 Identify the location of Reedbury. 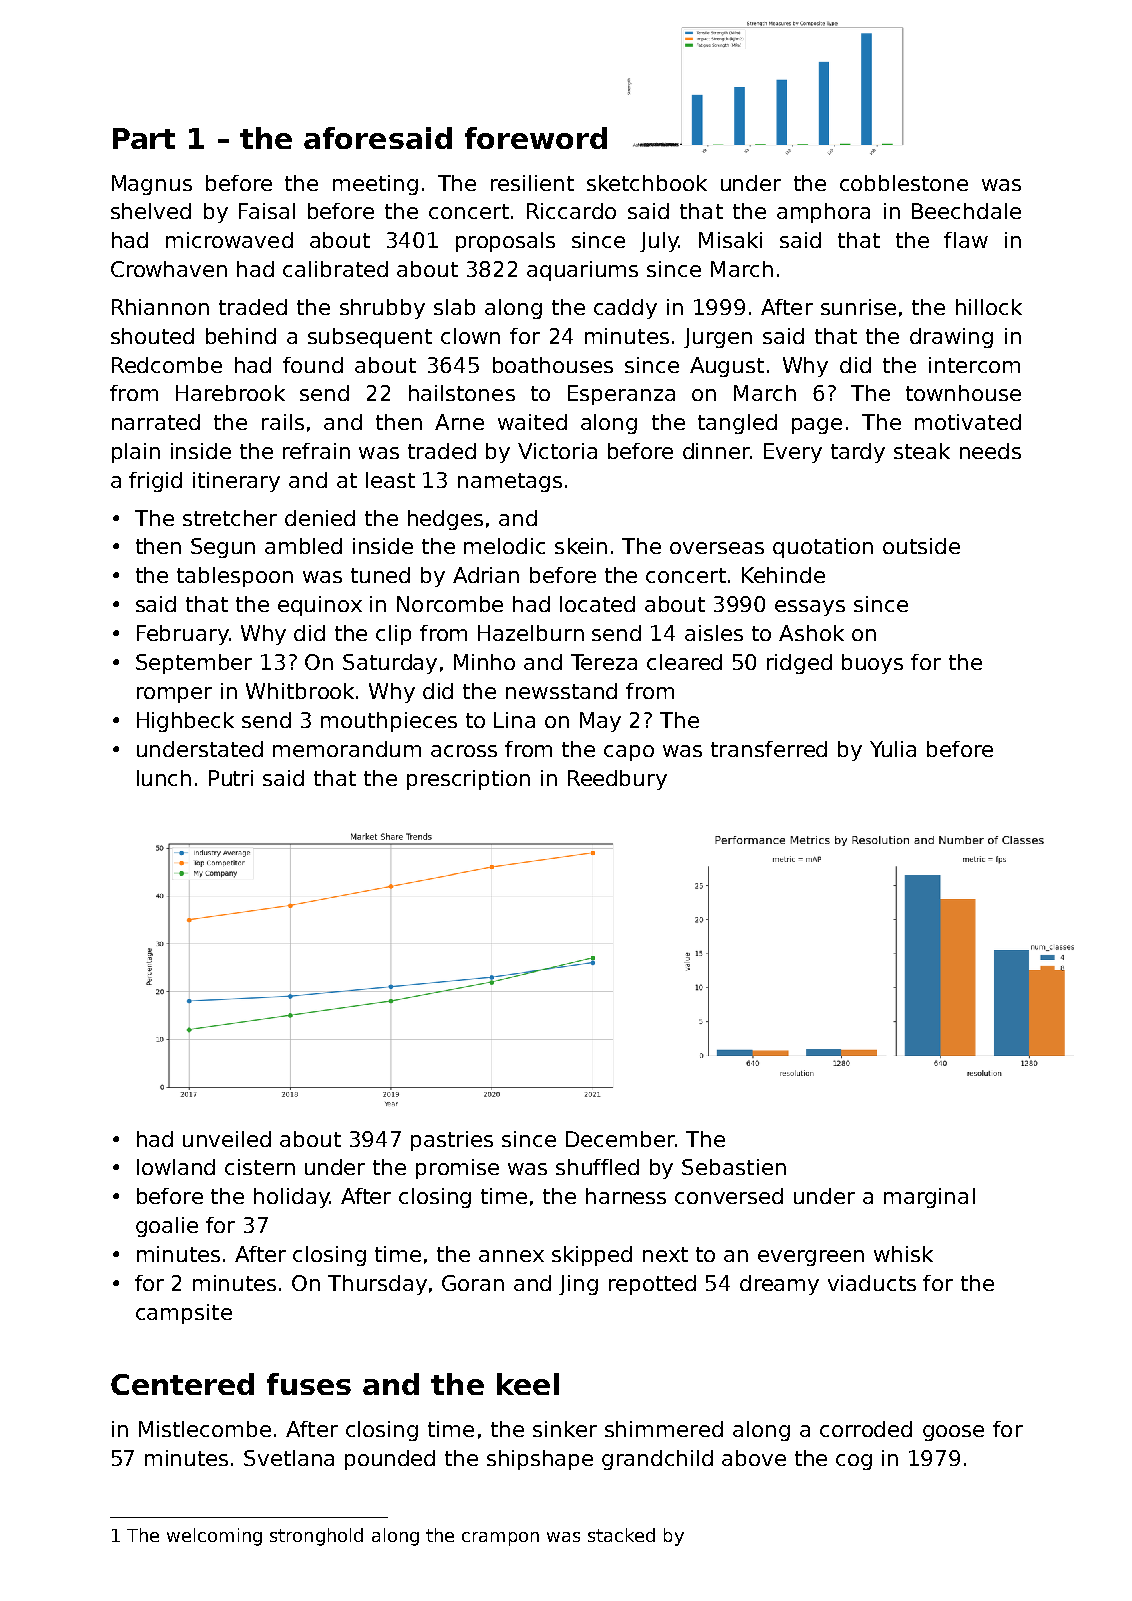
(617, 780).
